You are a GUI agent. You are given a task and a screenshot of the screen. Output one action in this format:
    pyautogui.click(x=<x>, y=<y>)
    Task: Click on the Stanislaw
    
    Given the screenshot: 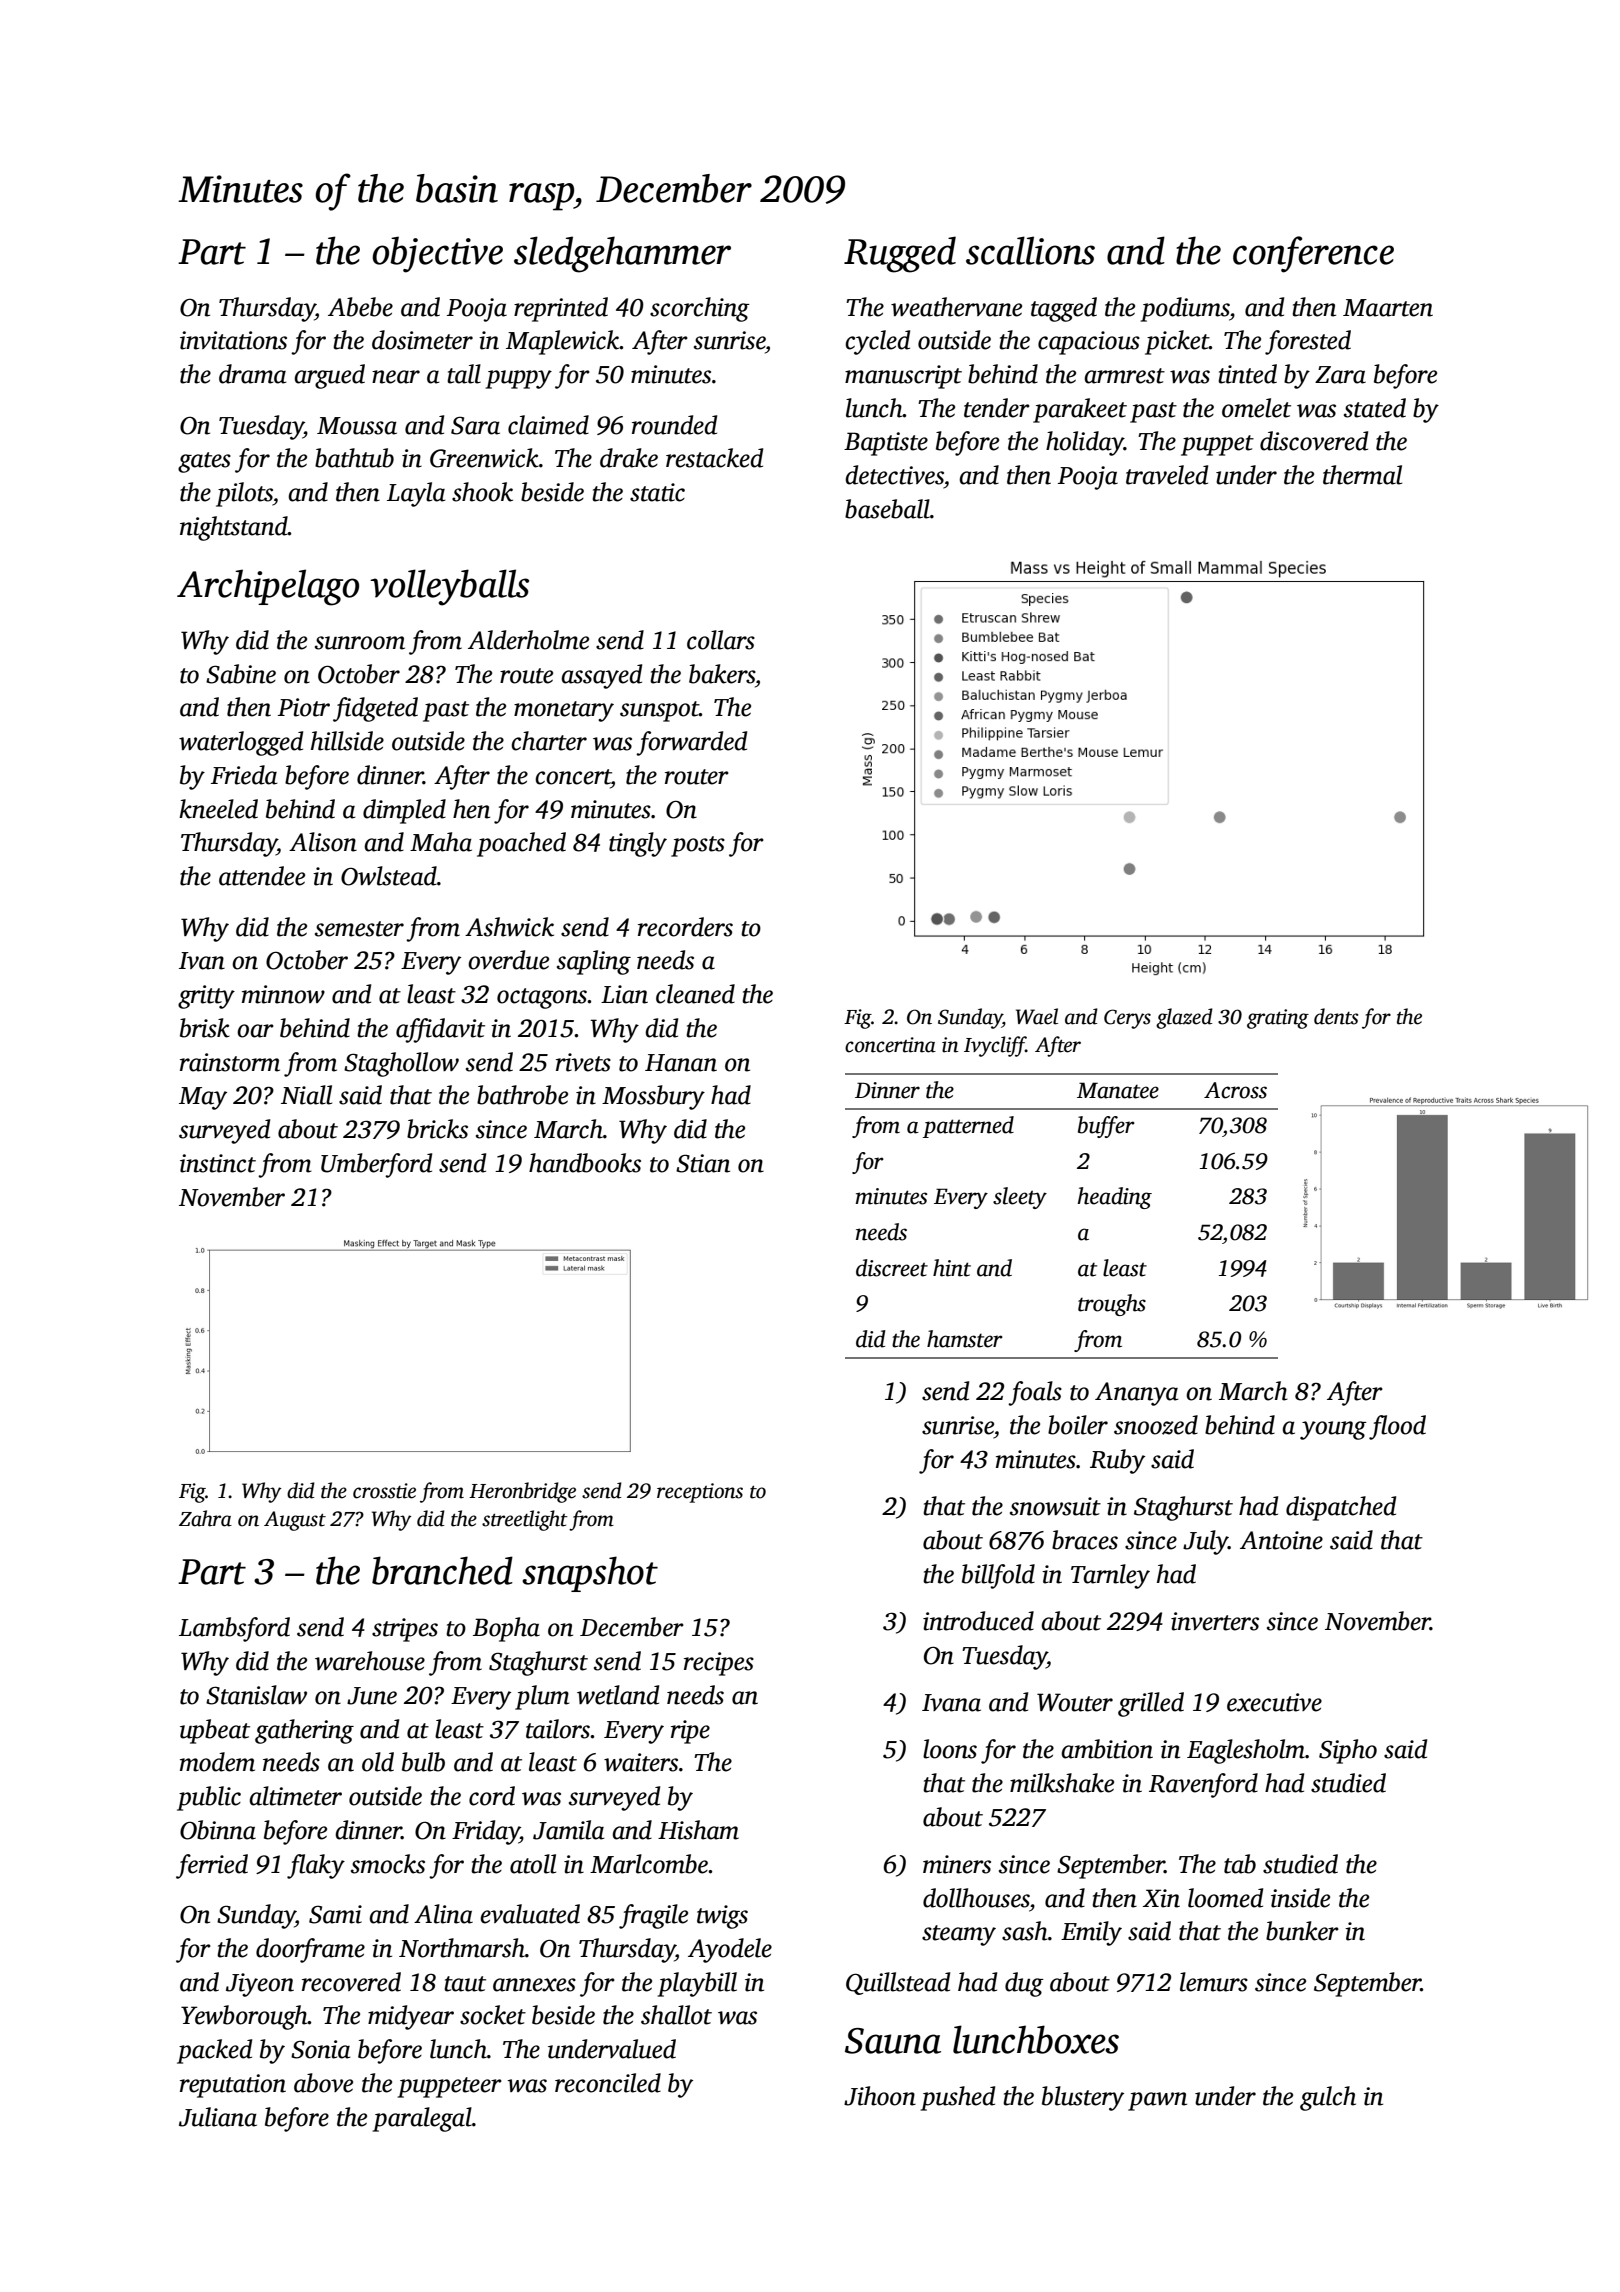 What is the action you would take?
    pyautogui.click(x=256, y=1695)
